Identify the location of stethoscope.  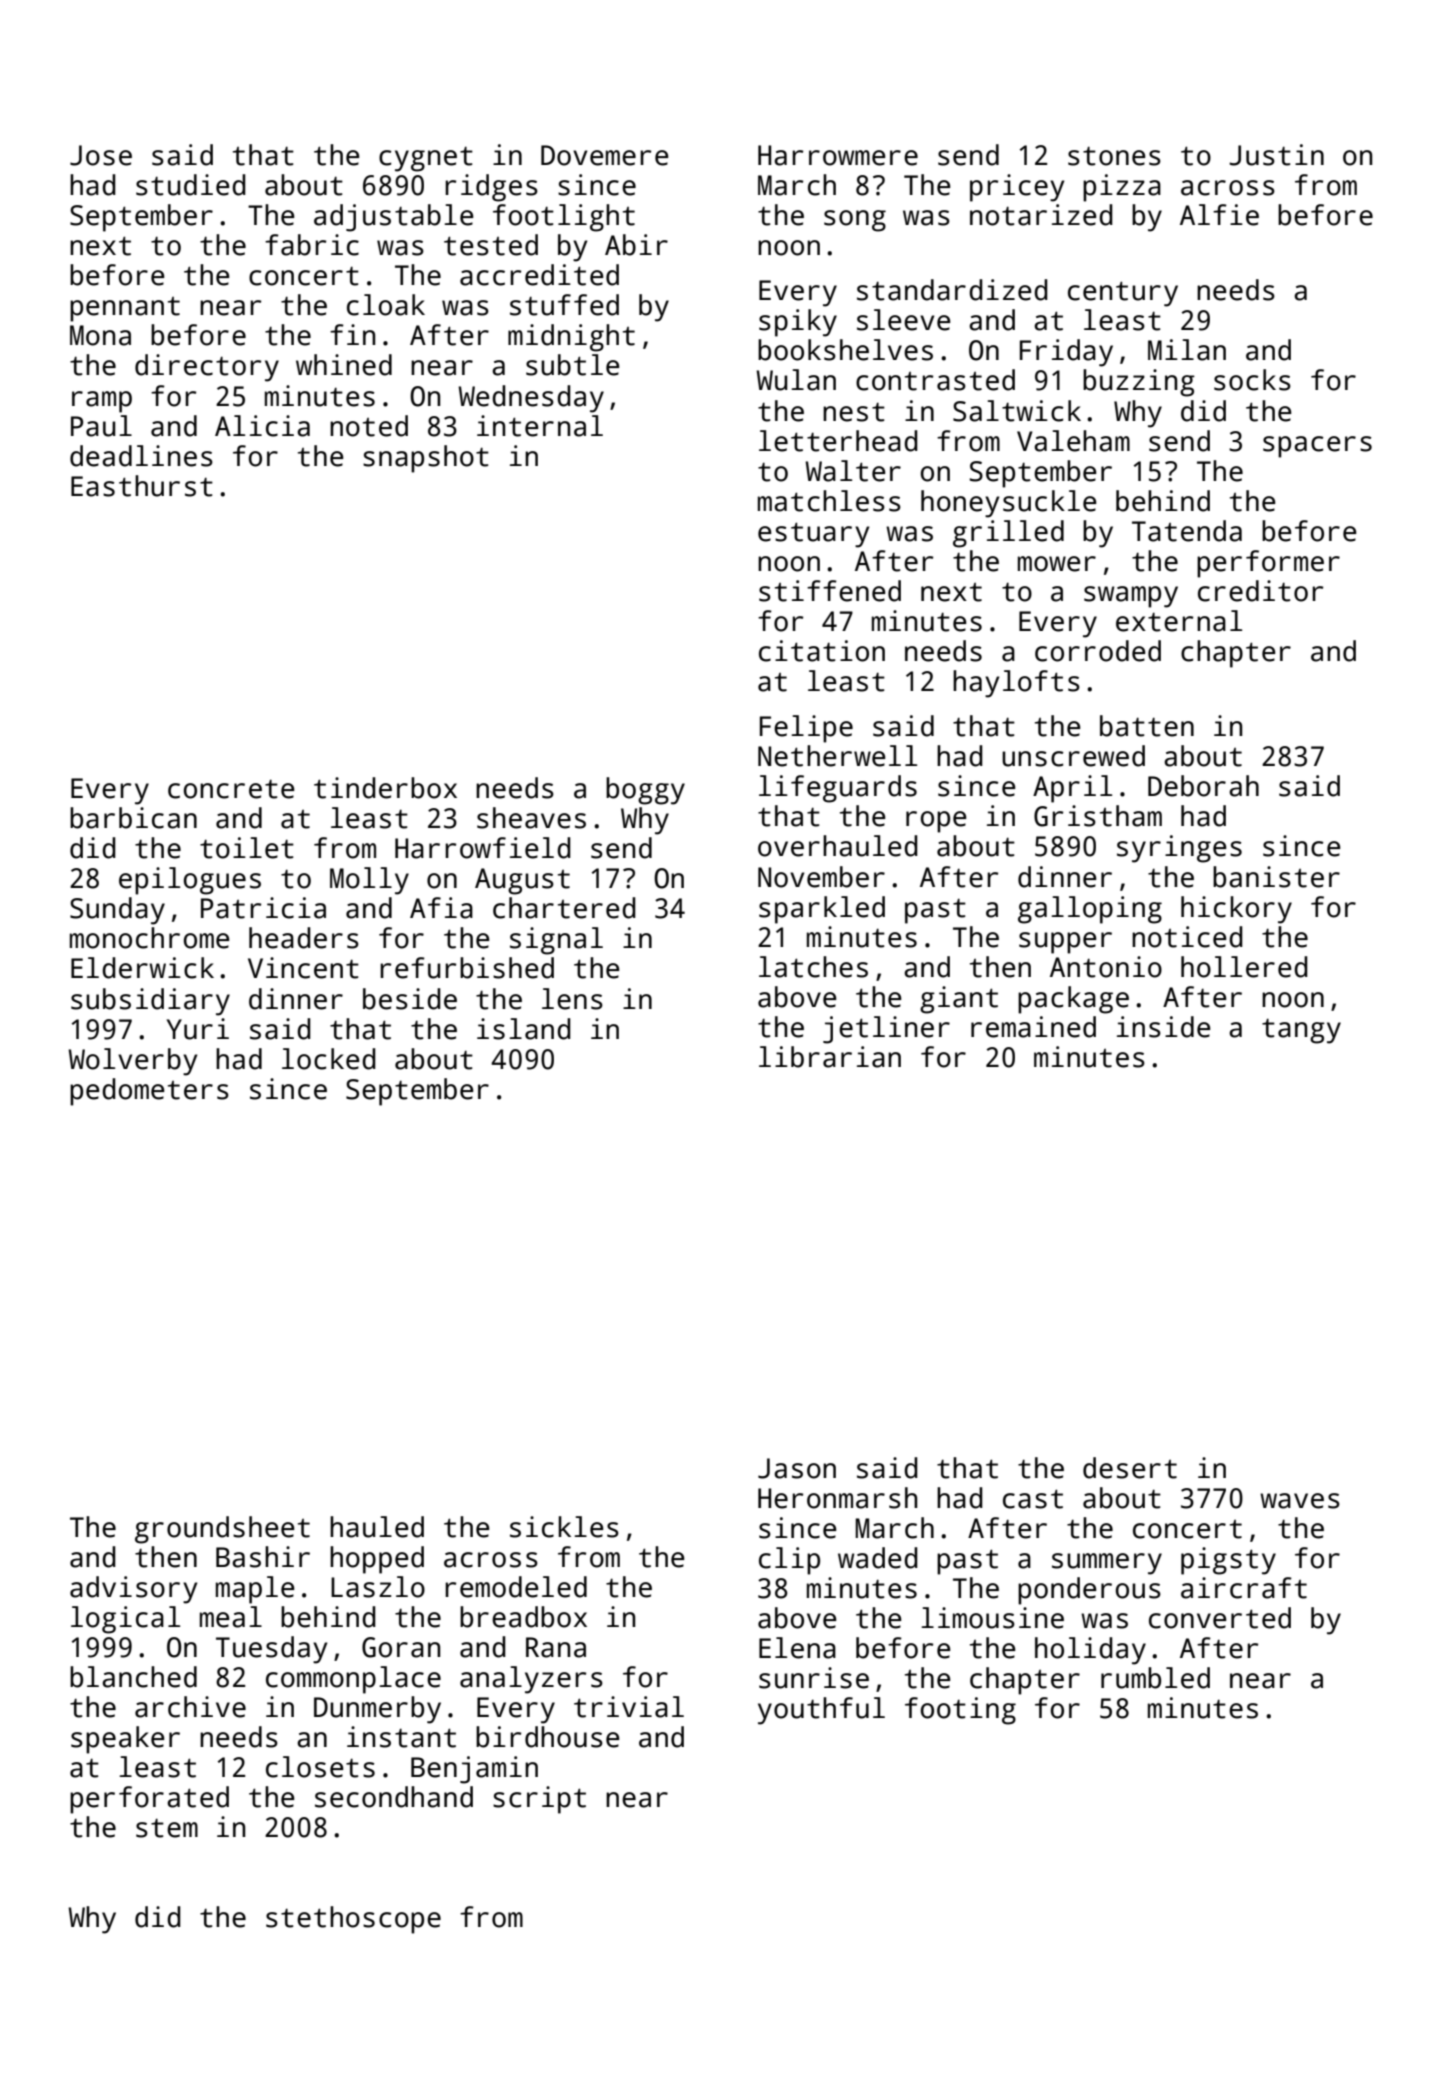
(353, 1920).
